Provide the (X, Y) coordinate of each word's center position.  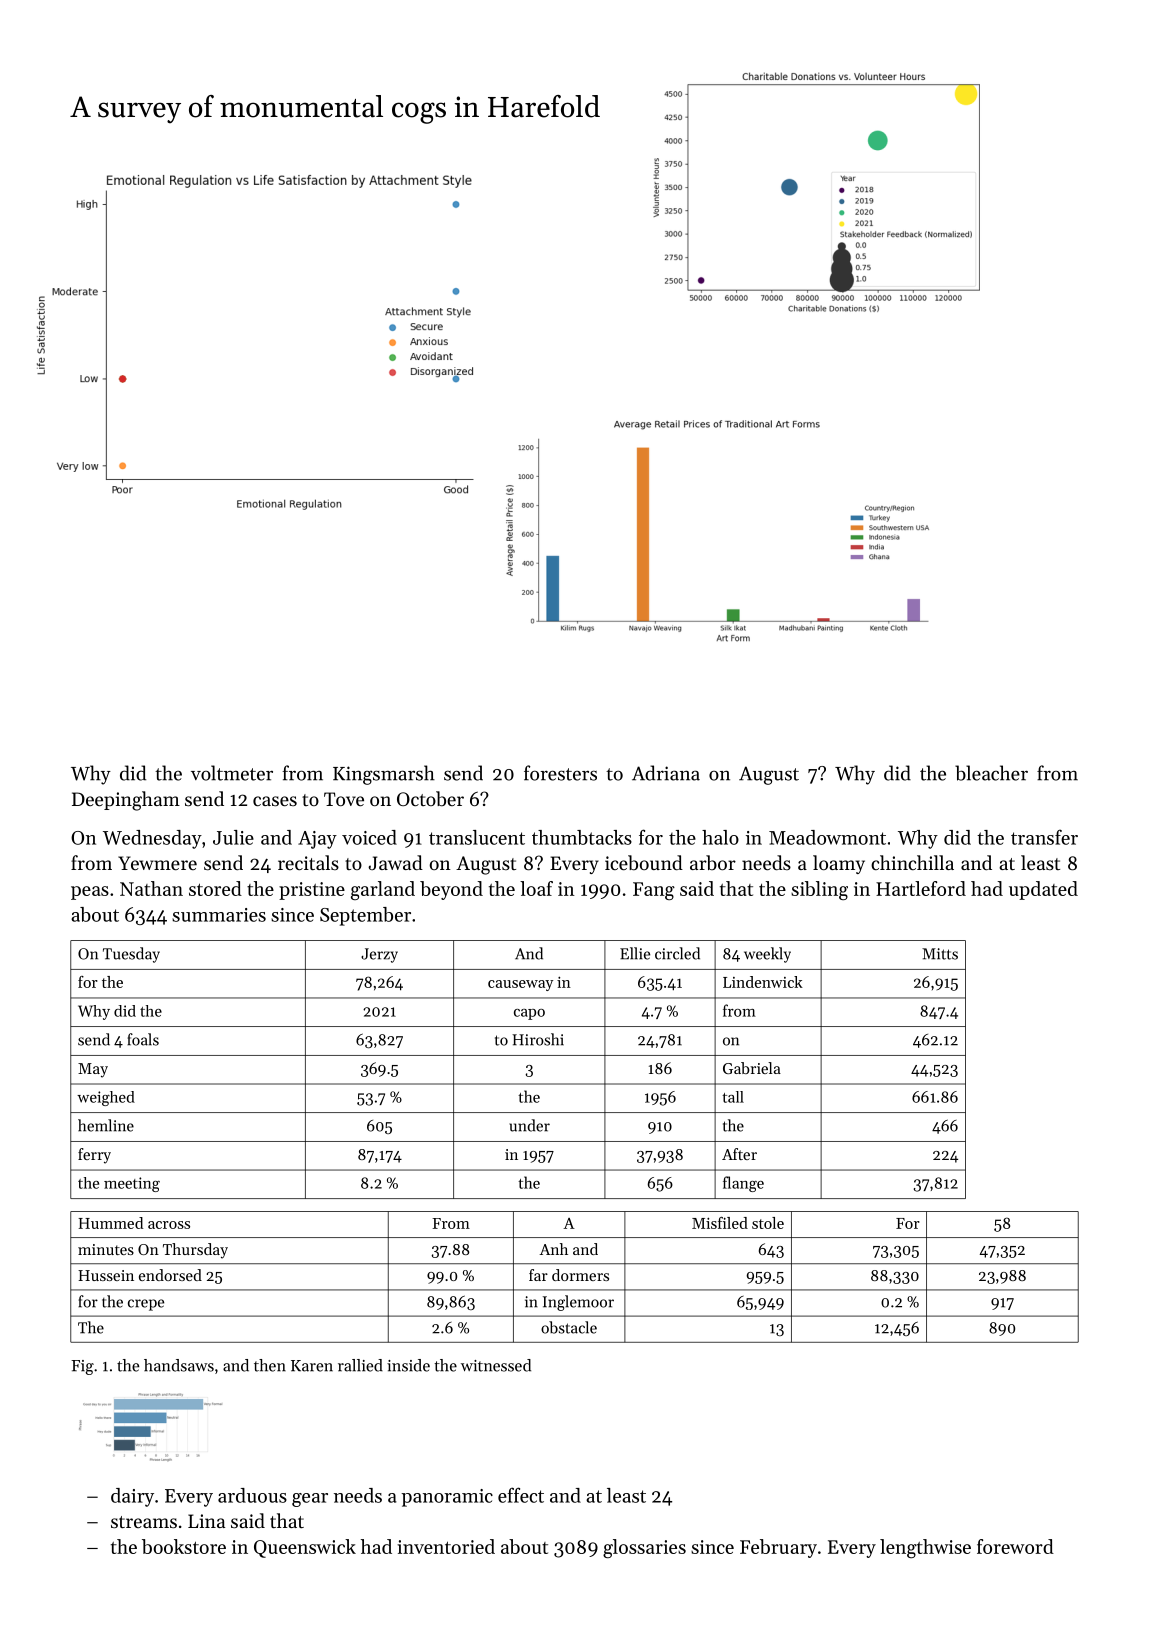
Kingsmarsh (384, 775)
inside (408, 1365)
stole (768, 1223)
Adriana (666, 773)
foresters (560, 773)
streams (144, 1522)
